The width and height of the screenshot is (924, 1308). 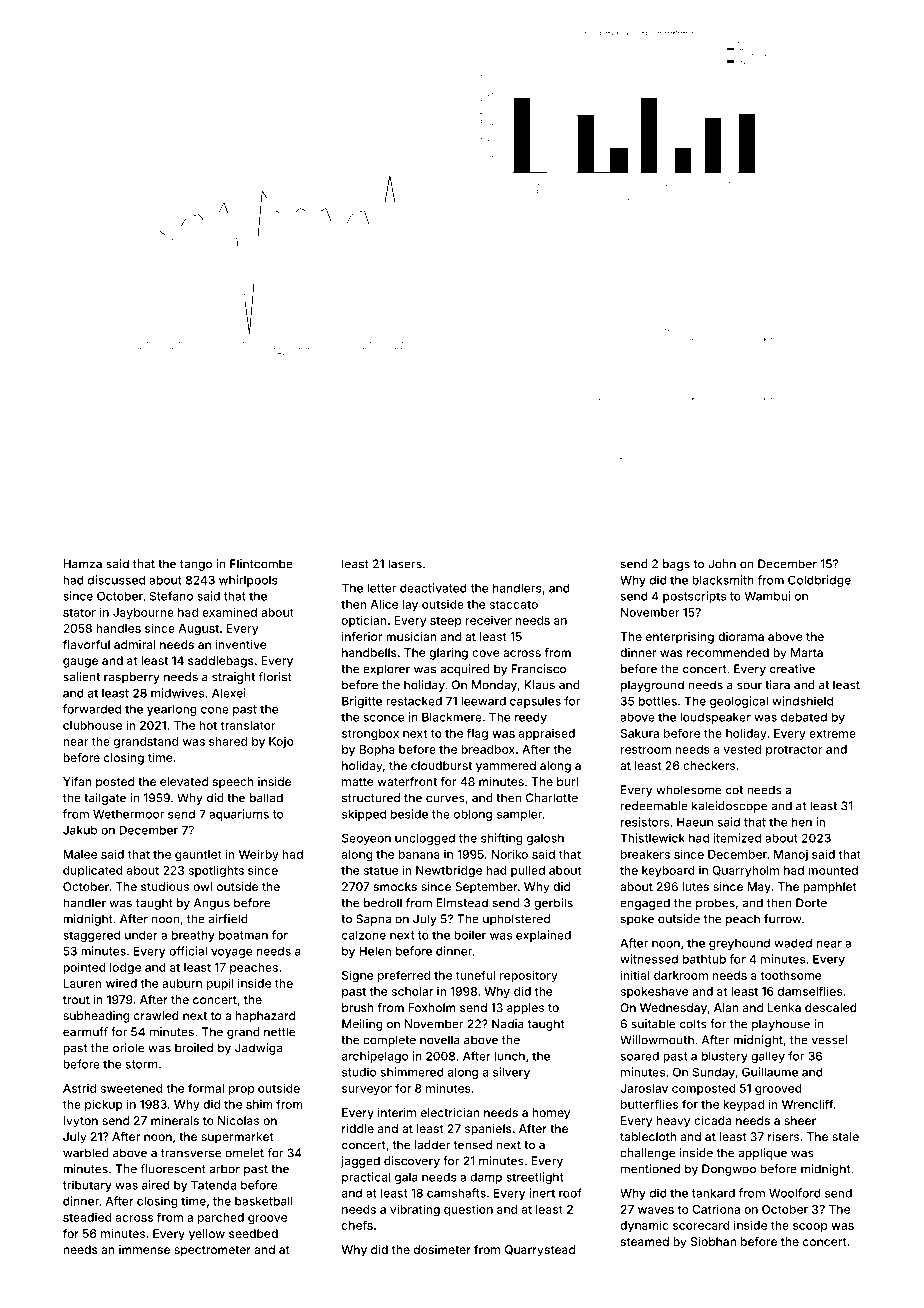 What do you see at coordinates (470, 935) in the screenshot?
I see `boiler` at bounding box center [470, 935].
